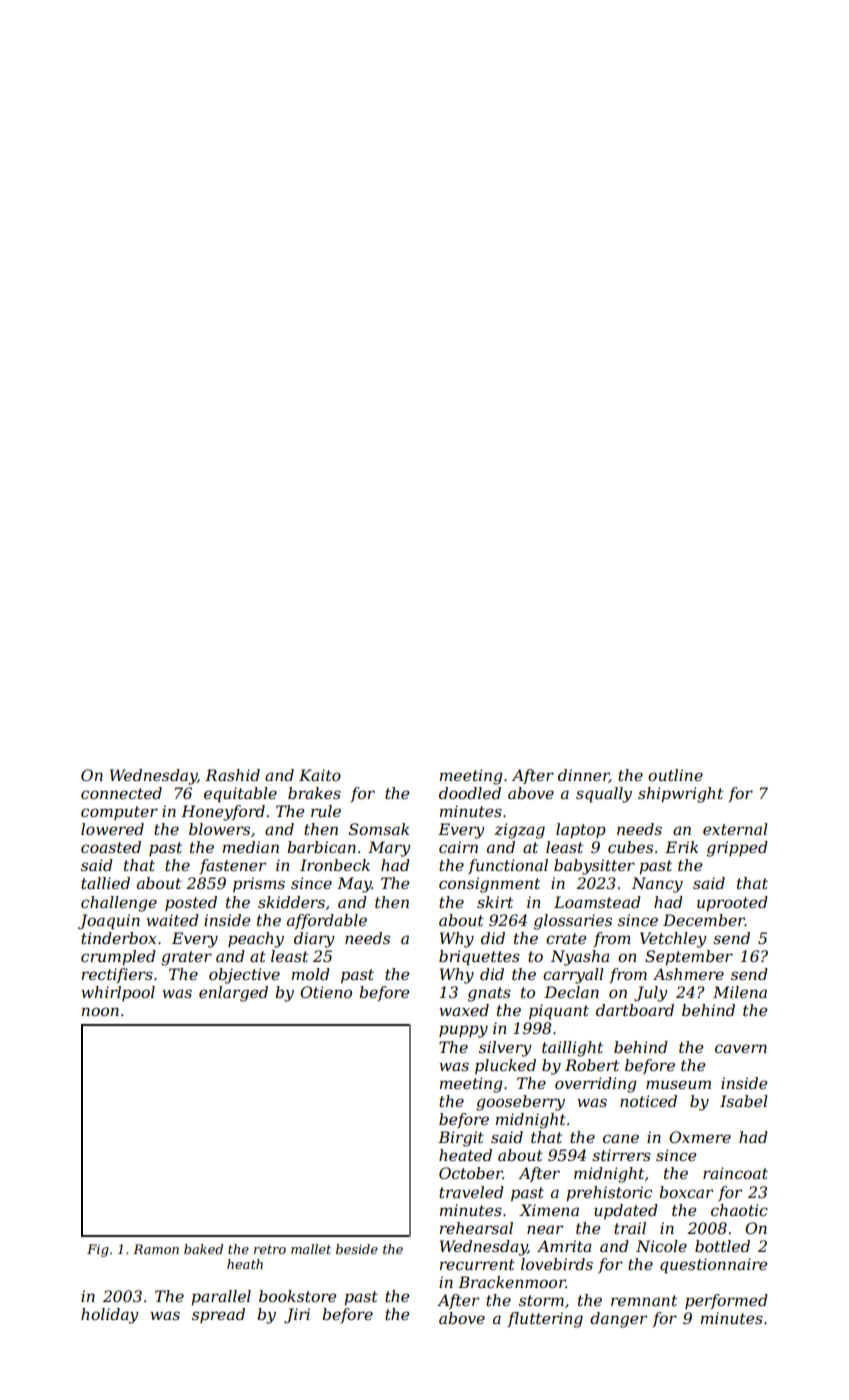  I want to click on gnats, so click(489, 994).
